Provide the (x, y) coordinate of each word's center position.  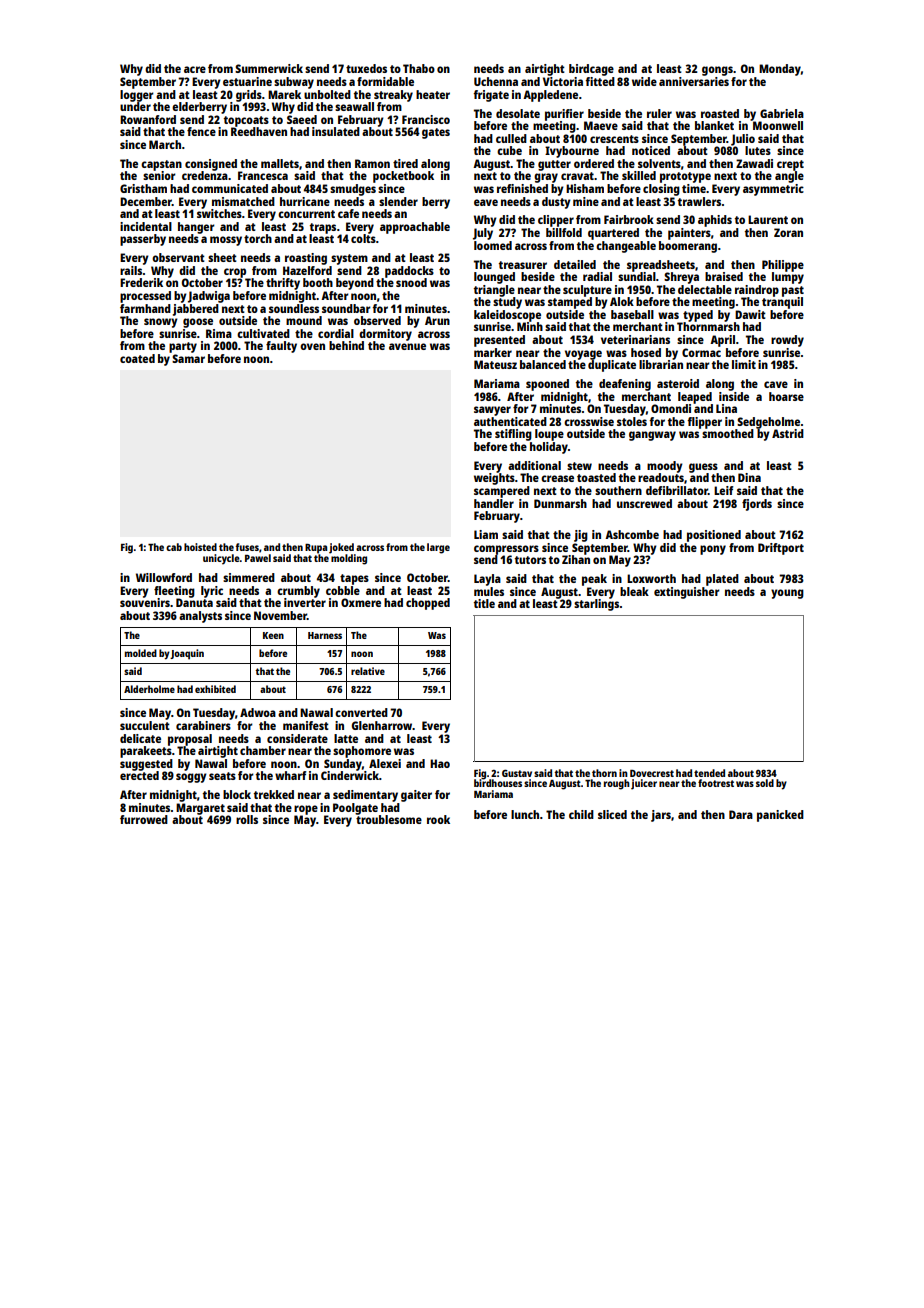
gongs (717, 71)
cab (174, 547)
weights (494, 479)
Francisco (426, 119)
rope (306, 810)
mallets (280, 163)
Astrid (788, 433)
